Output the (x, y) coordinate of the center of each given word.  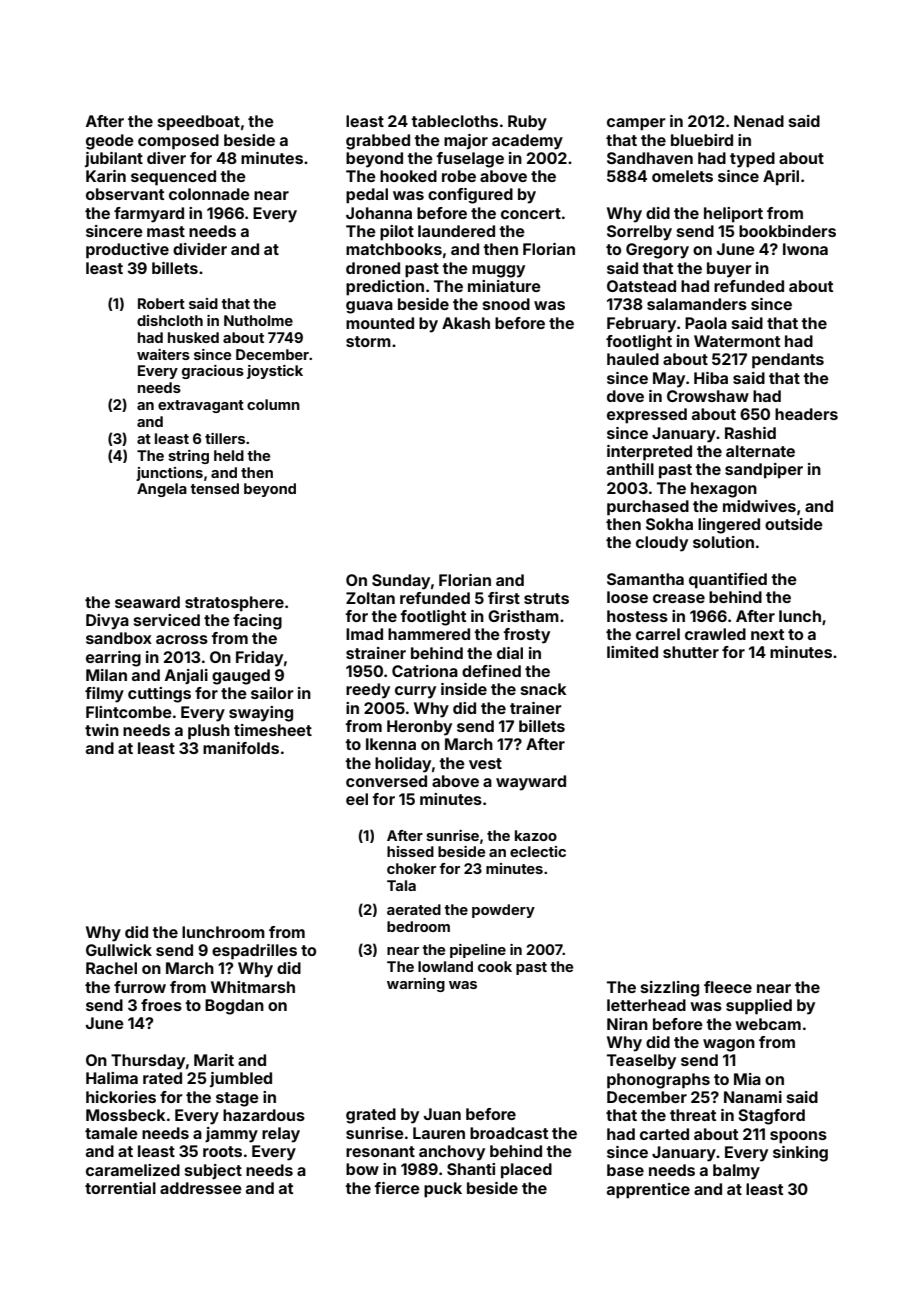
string (188, 457)
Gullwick (119, 950)
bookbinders (787, 231)
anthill (630, 469)
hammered (429, 634)
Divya (107, 622)
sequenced (173, 178)
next (767, 634)
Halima (112, 1078)
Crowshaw (708, 396)
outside (794, 524)
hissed (410, 851)
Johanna (379, 213)
